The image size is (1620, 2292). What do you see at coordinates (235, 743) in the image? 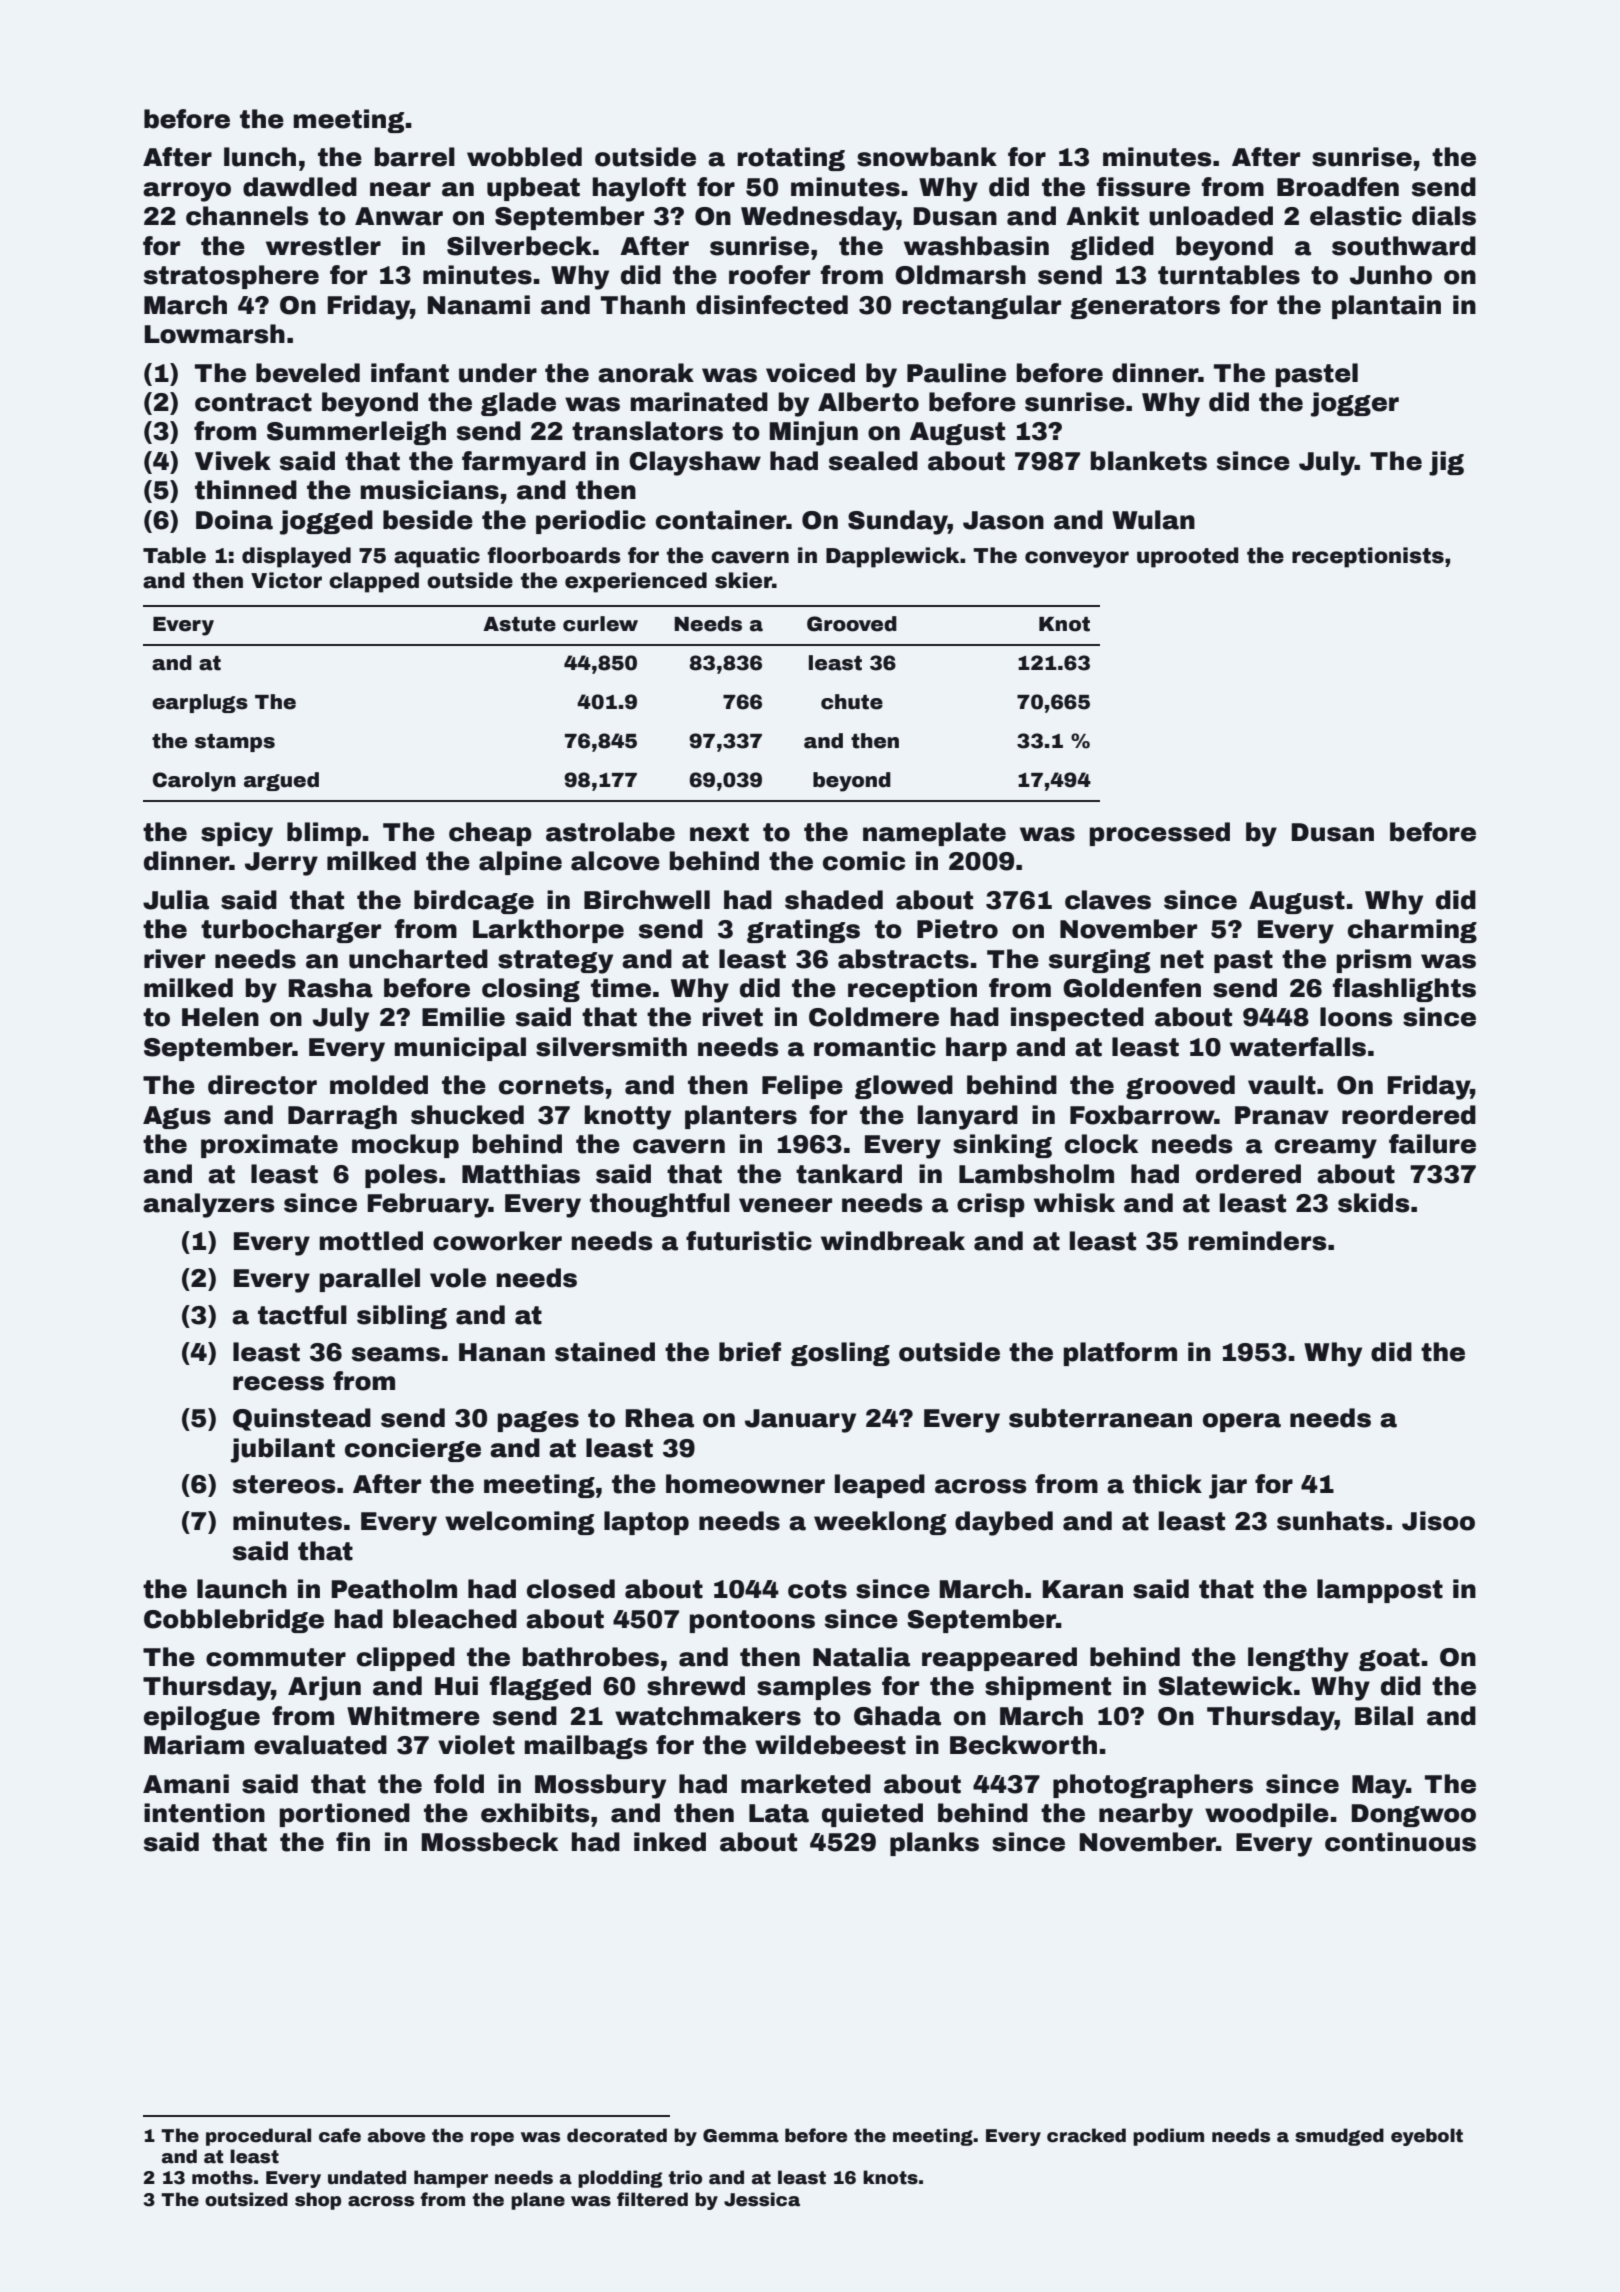
I see `stamps` at bounding box center [235, 743].
